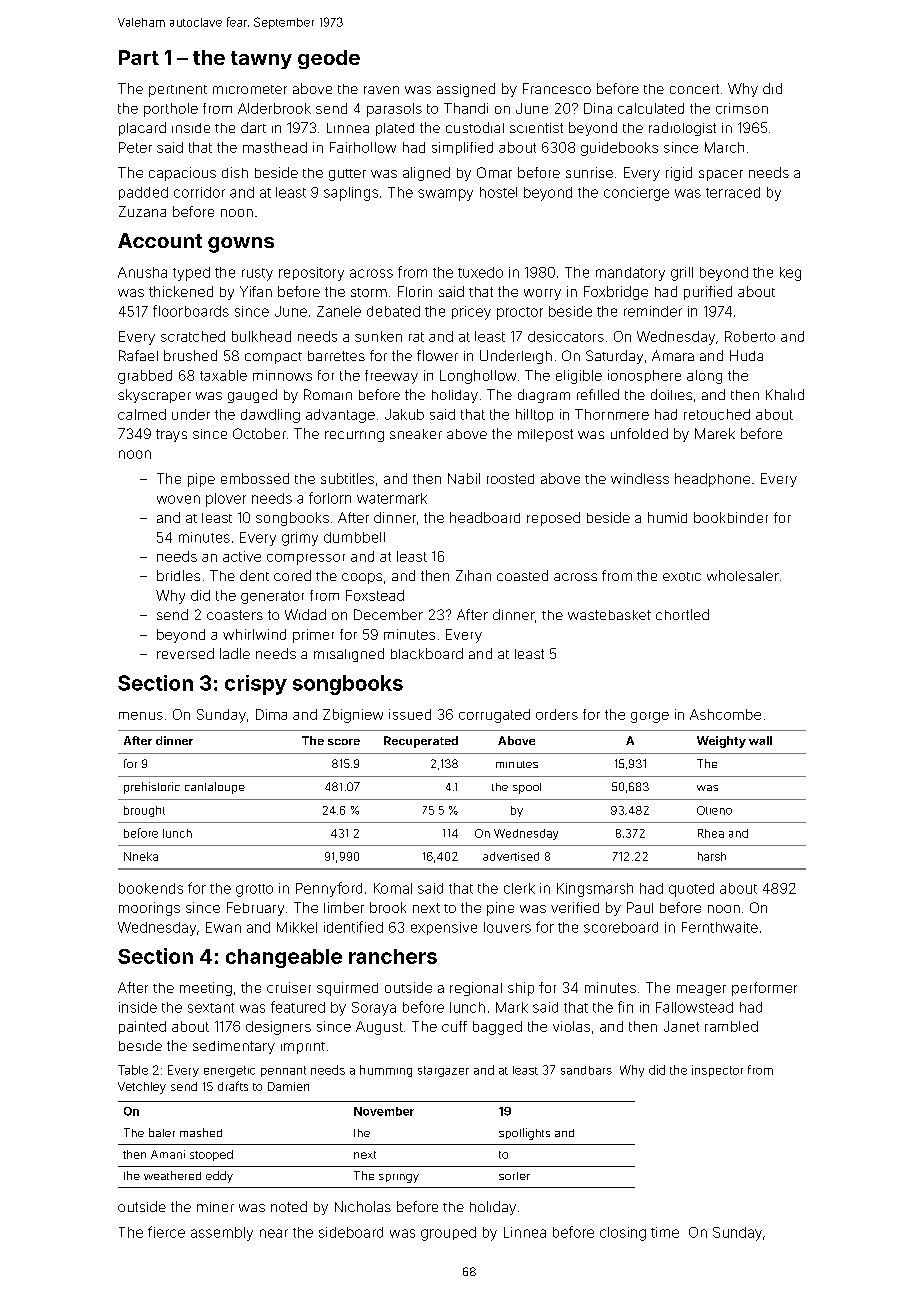 The height and width of the page is (1308, 924). Describe the element at coordinates (553, 519) in the page. I see `reposed` at that location.
